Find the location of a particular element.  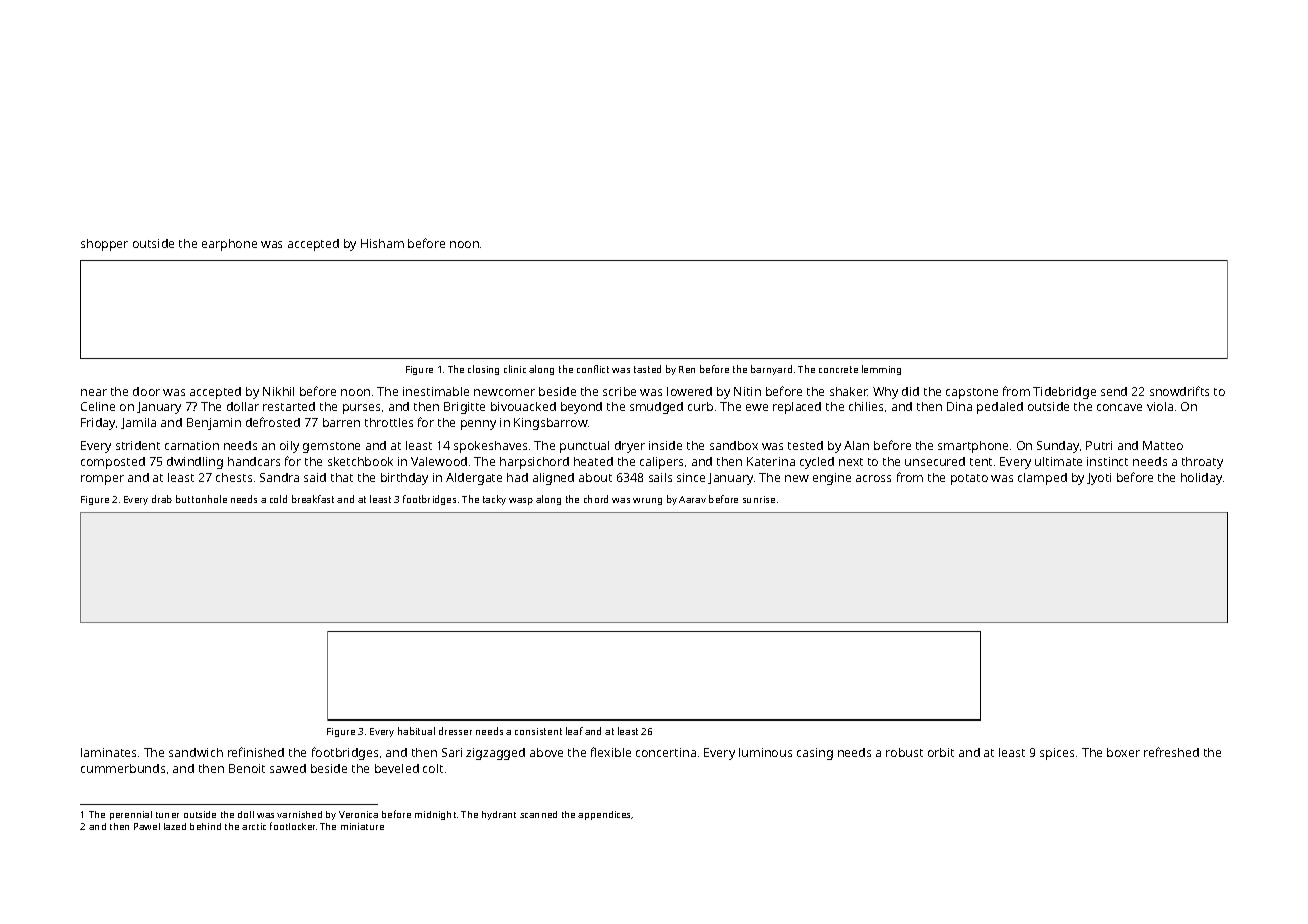

closing is located at coordinates (483, 370).
